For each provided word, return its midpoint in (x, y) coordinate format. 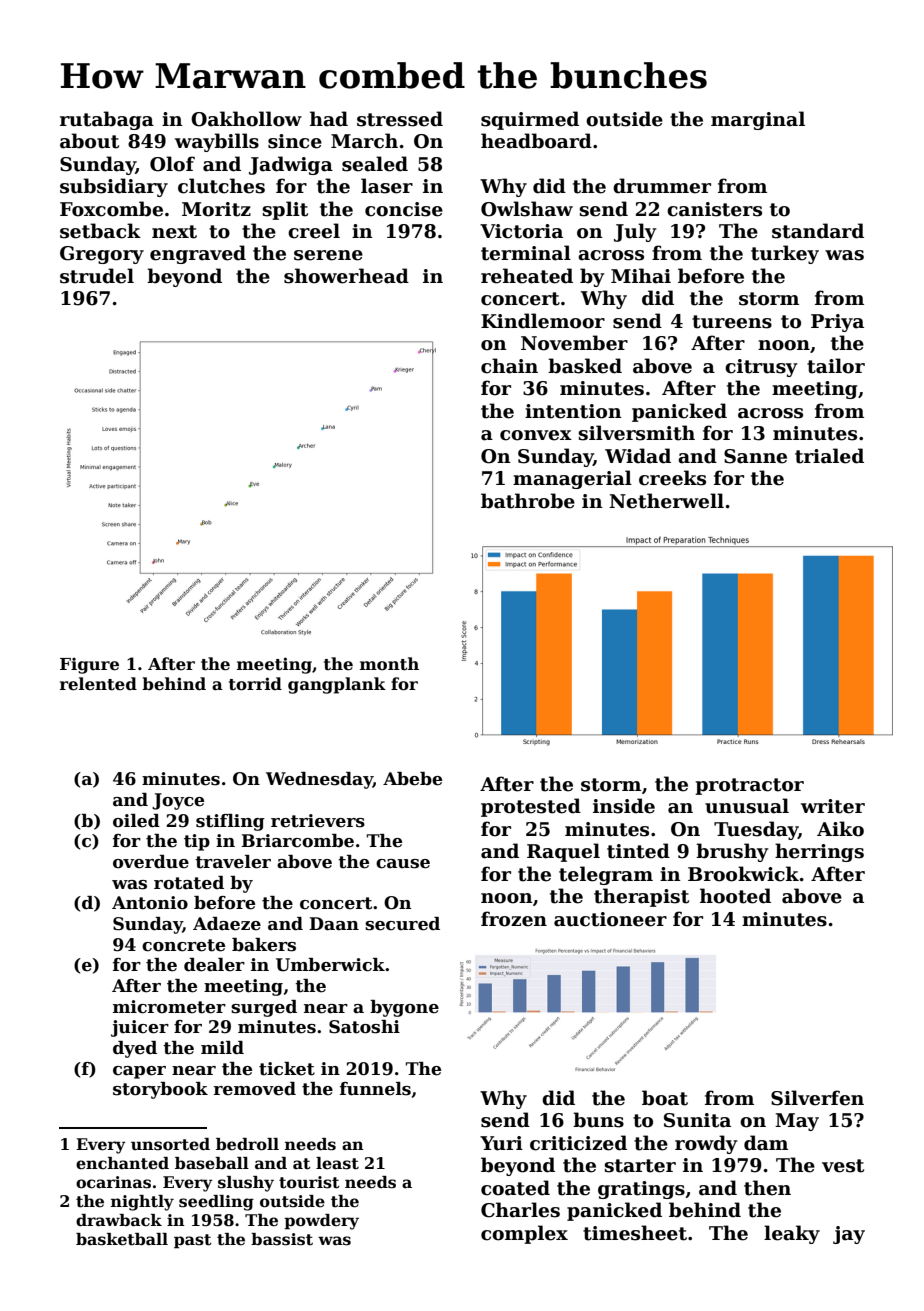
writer (833, 806)
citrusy (761, 368)
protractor (749, 786)
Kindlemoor (543, 321)
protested (531, 807)
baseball (212, 1163)
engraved (198, 254)
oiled (136, 821)
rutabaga (107, 120)
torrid (255, 684)
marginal (758, 120)
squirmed (530, 120)
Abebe (412, 779)
